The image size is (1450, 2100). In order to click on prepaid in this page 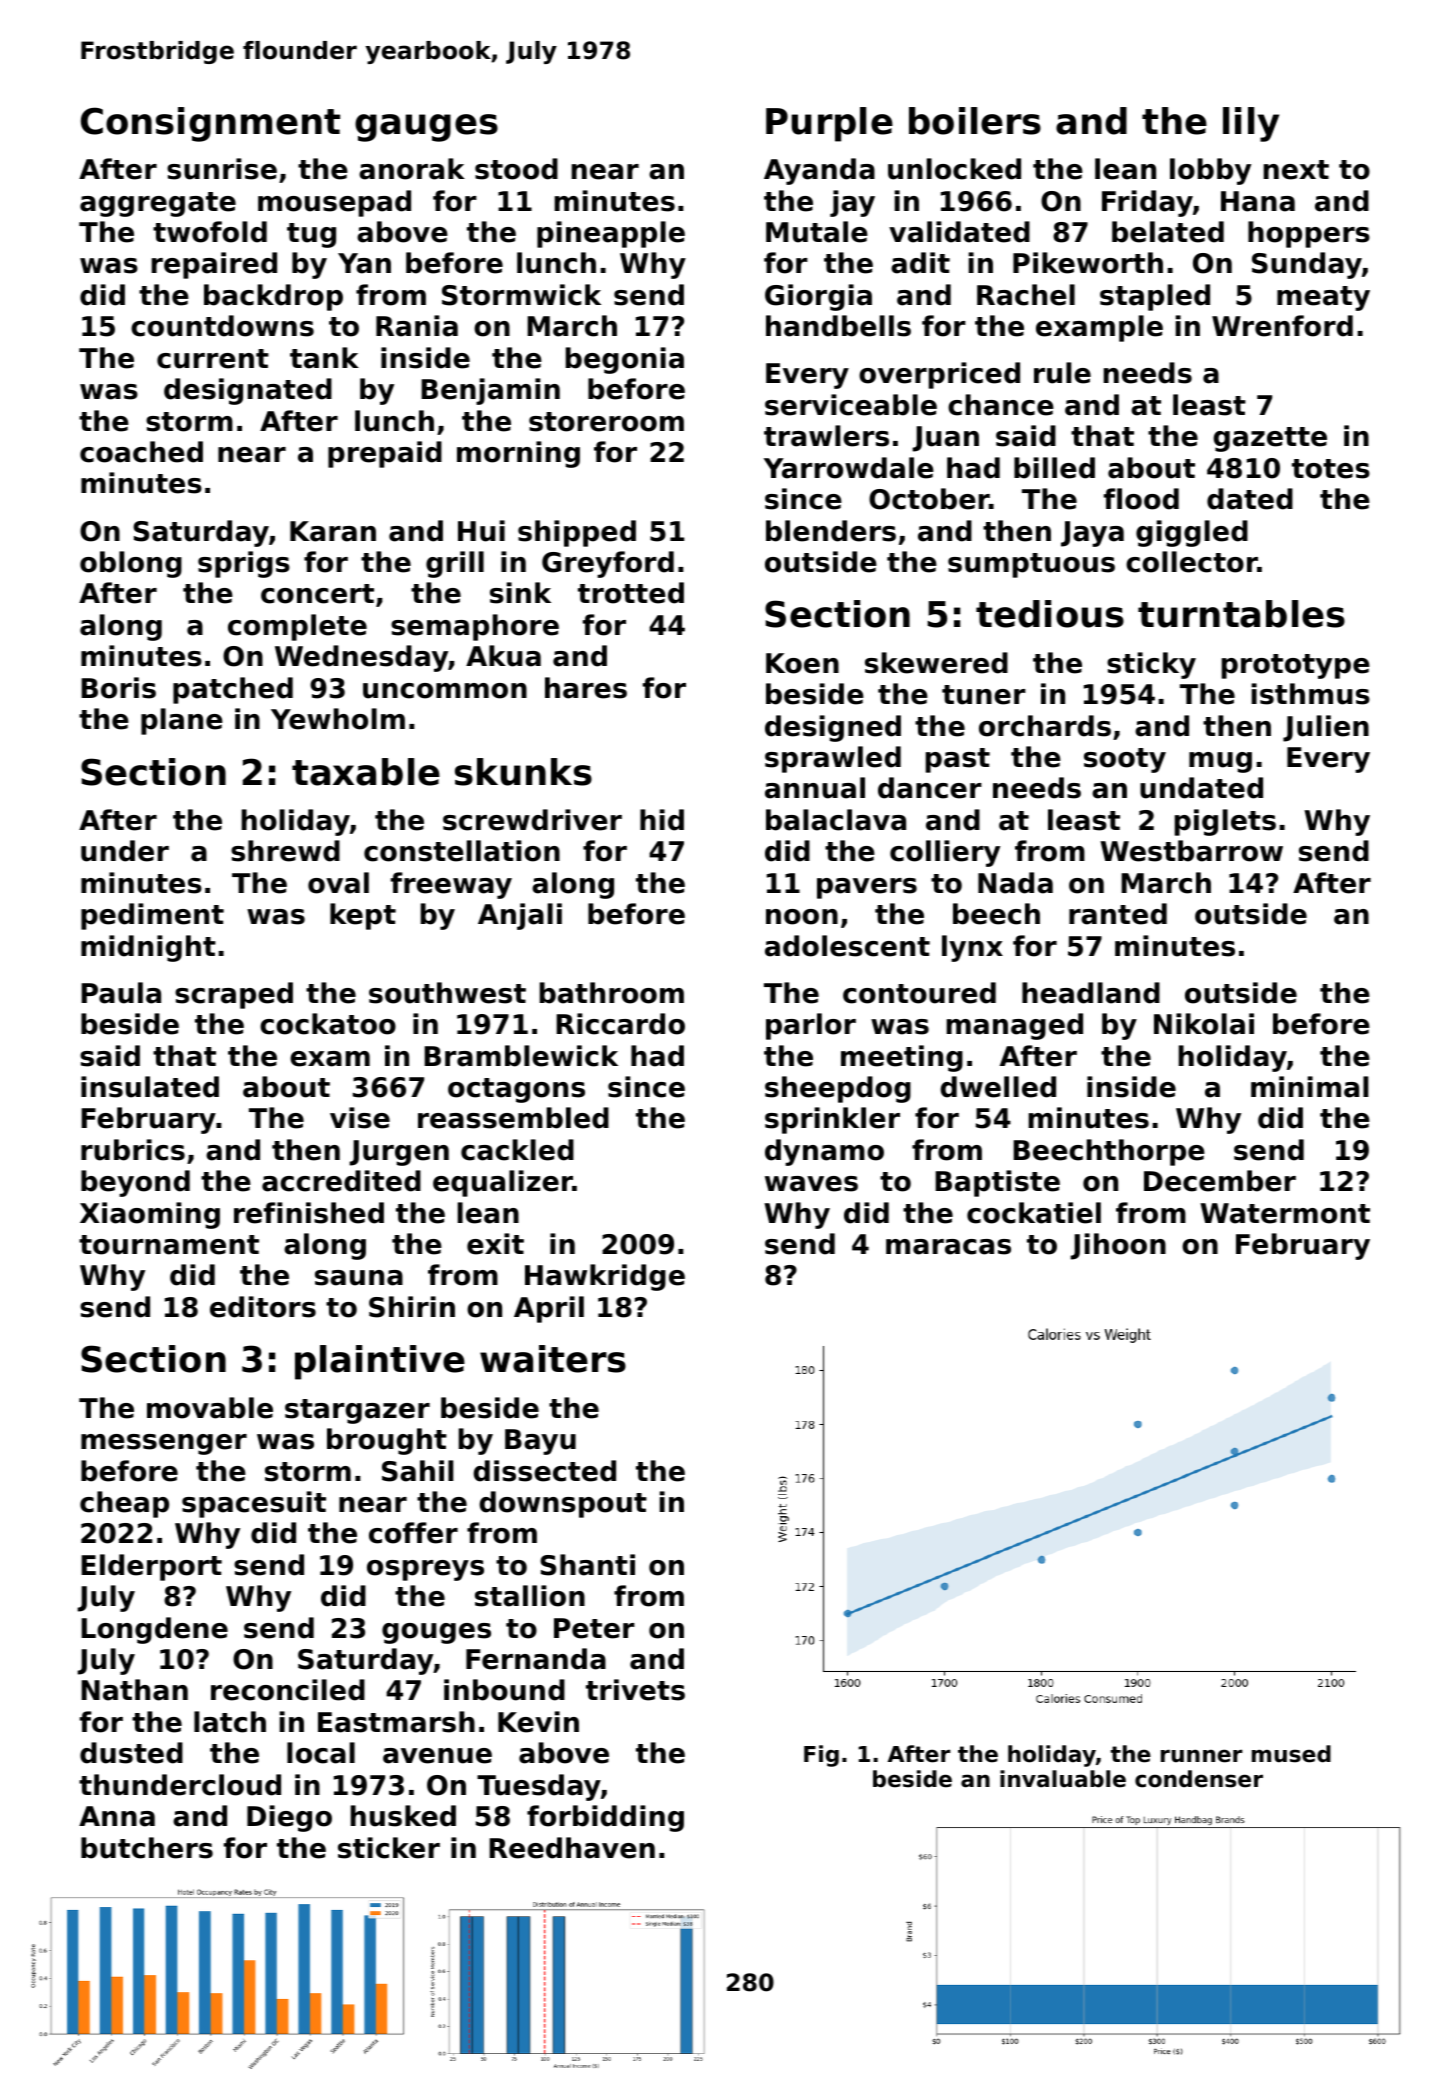, I will do `click(385, 454)`.
